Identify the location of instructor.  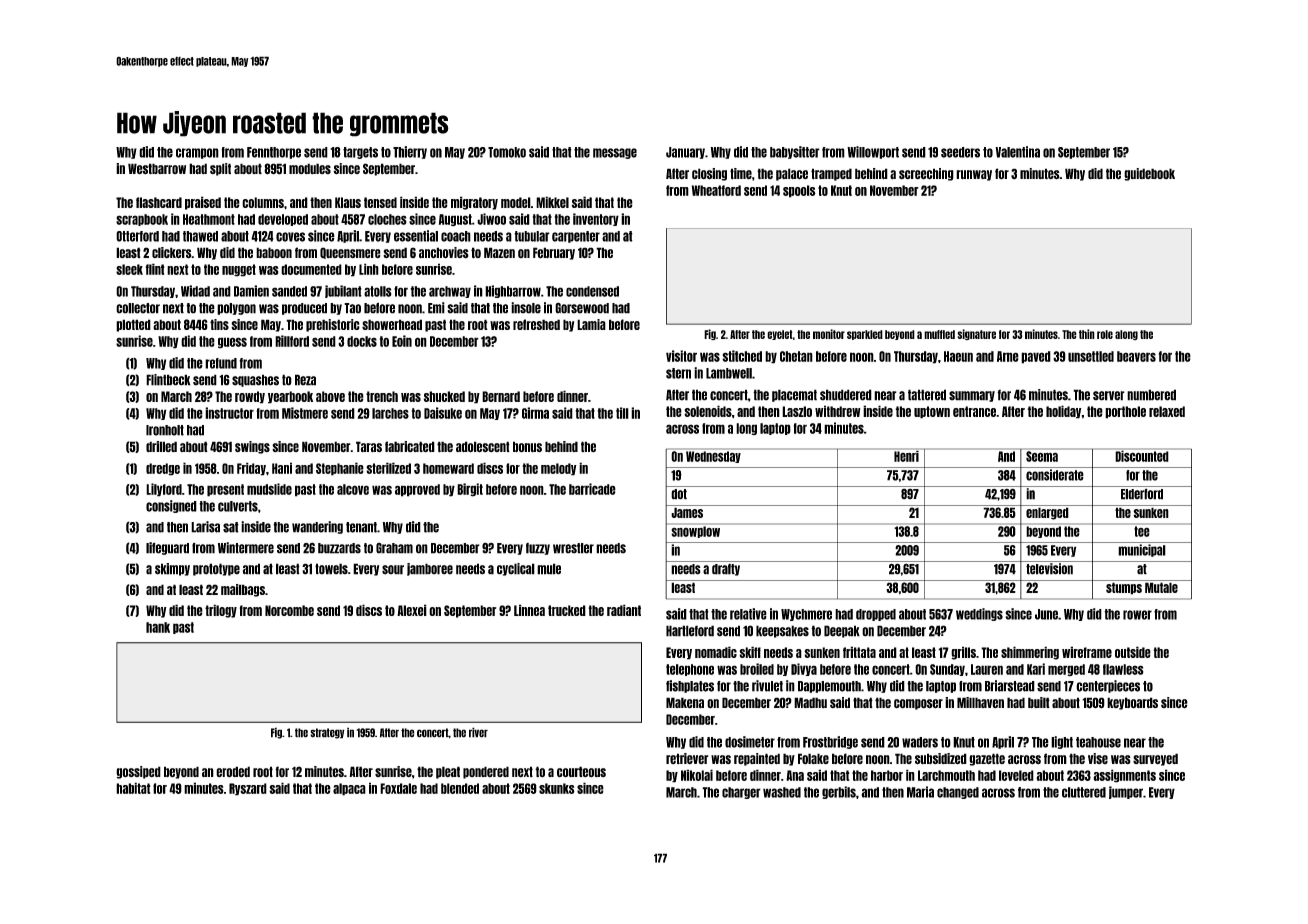
(229, 413).
